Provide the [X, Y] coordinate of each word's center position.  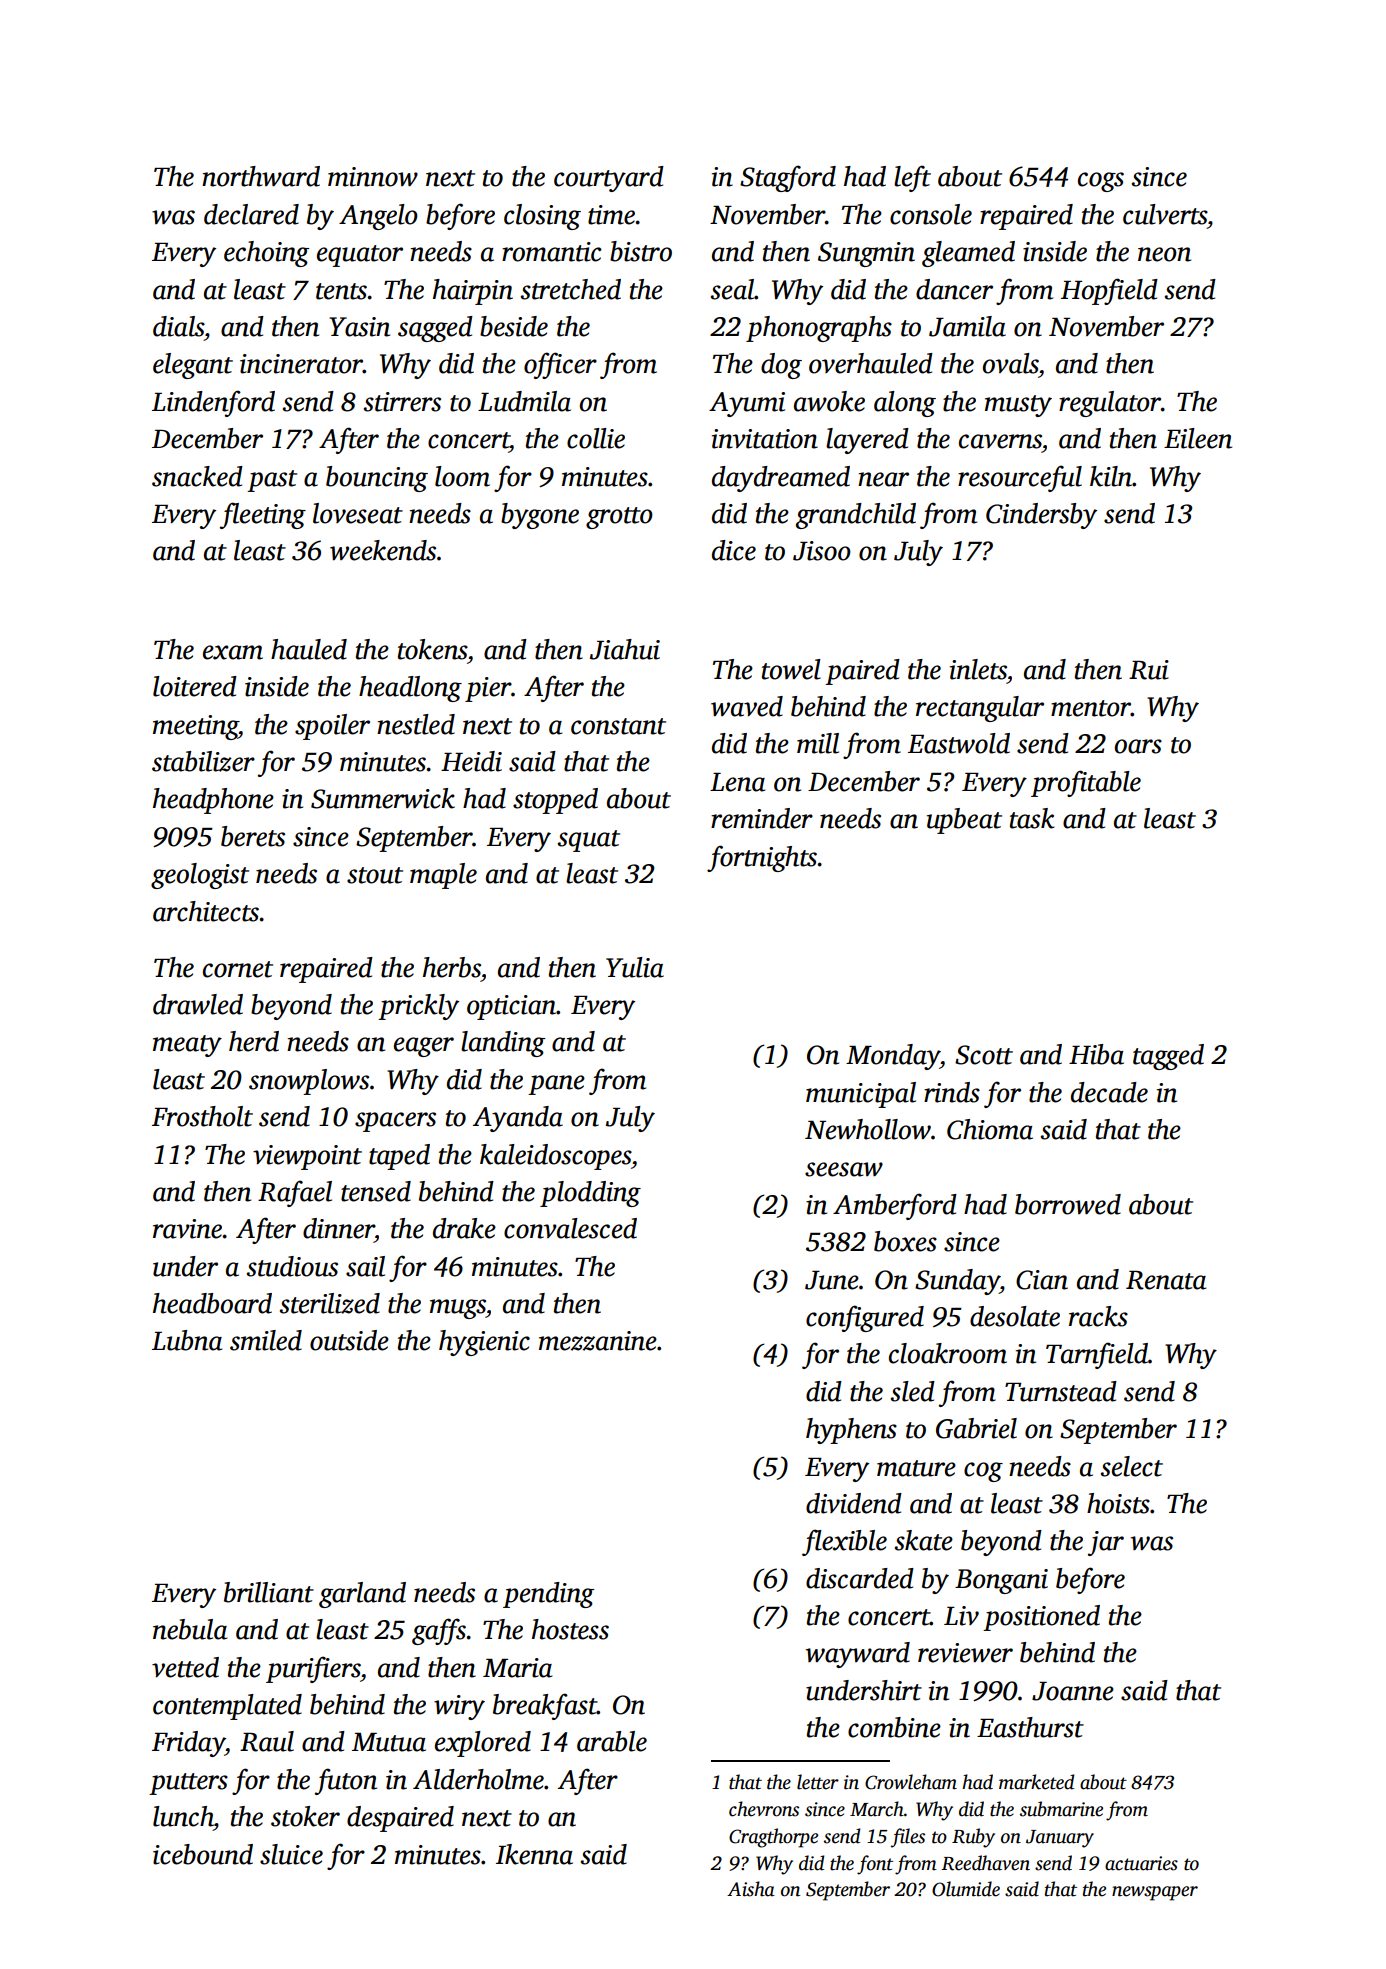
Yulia [635, 967]
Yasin [359, 327]
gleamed [968, 254]
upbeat [964, 821]
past [272, 481]
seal [733, 289]
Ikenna [534, 1854]
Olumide [966, 1889]
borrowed [1068, 1204]
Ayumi [747, 404]
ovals [1011, 363]
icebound [203, 1854]
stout [375, 875]
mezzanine [598, 1341]
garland [362, 1595]
